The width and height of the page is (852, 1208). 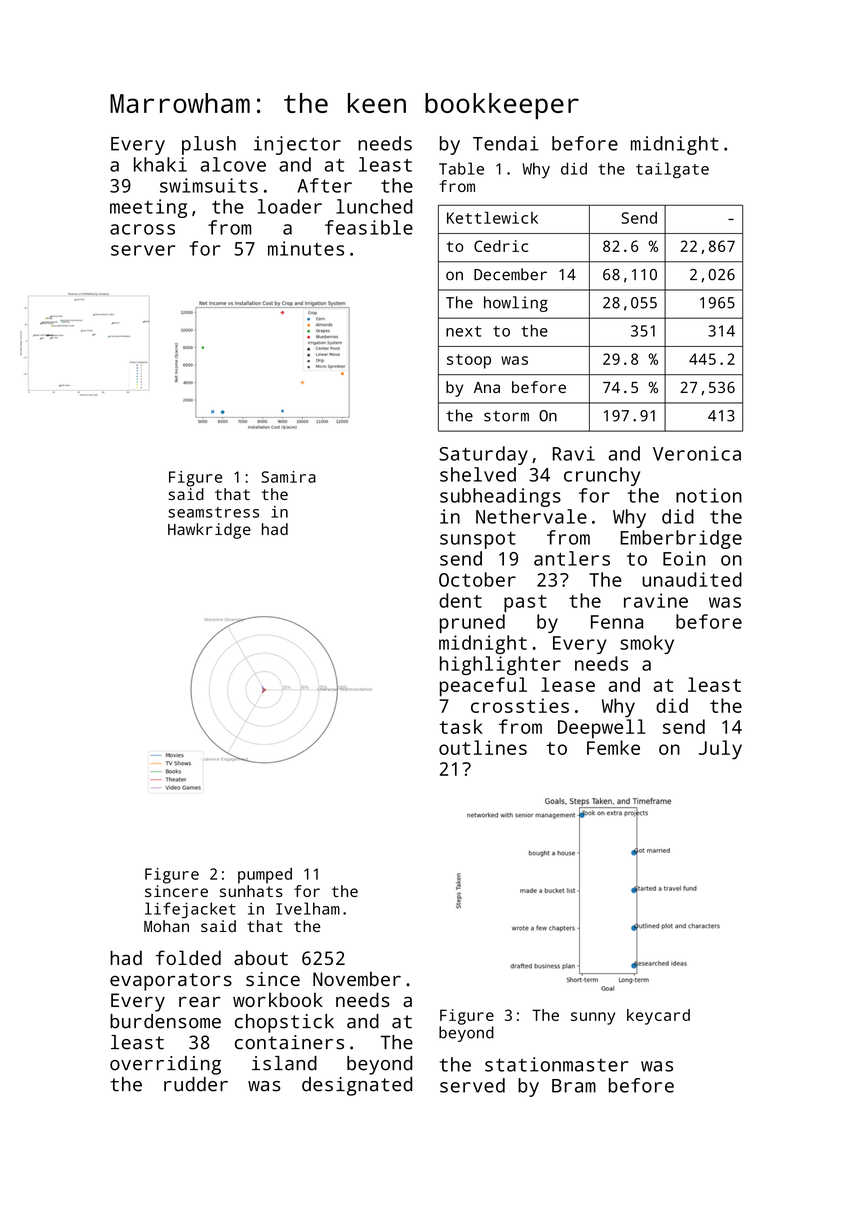 What do you see at coordinates (308, 908) in the page?
I see `Ivelham` at bounding box center [308, 908].
